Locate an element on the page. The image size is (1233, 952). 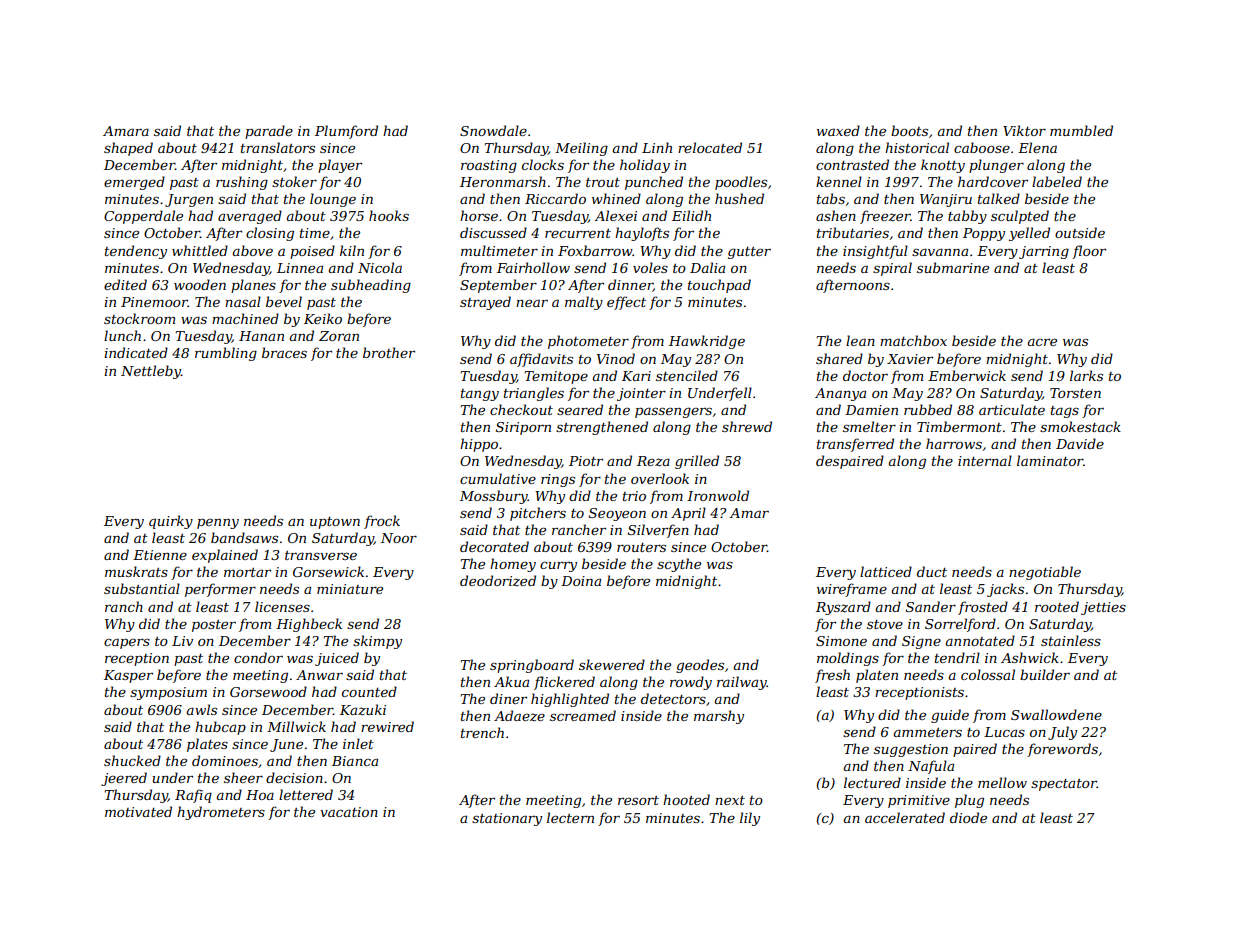
Snowdale is located at coordinates (493, 130).
